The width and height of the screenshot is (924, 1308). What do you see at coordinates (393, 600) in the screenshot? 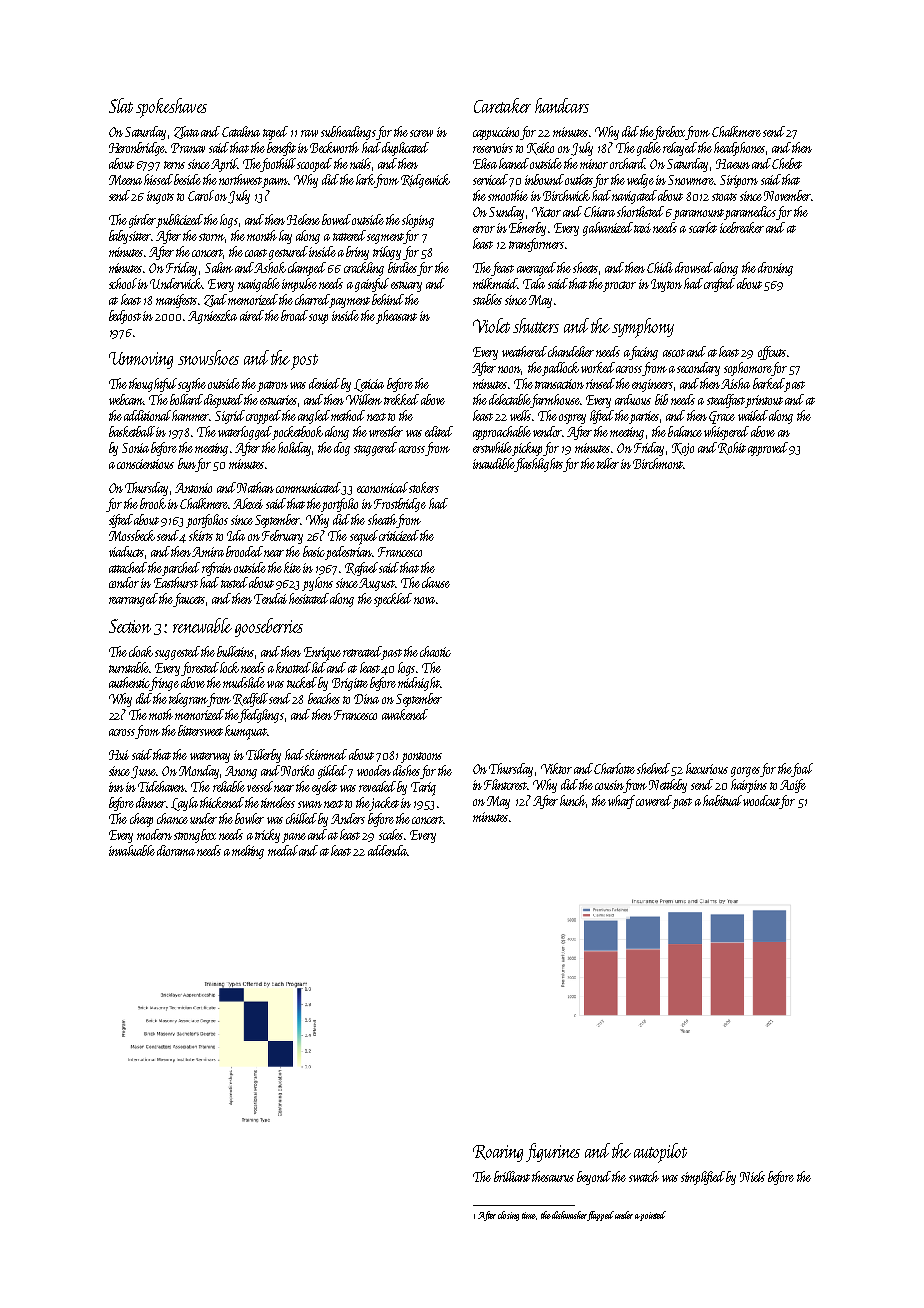
I see `speckled` at bounding box center [393, 600].
